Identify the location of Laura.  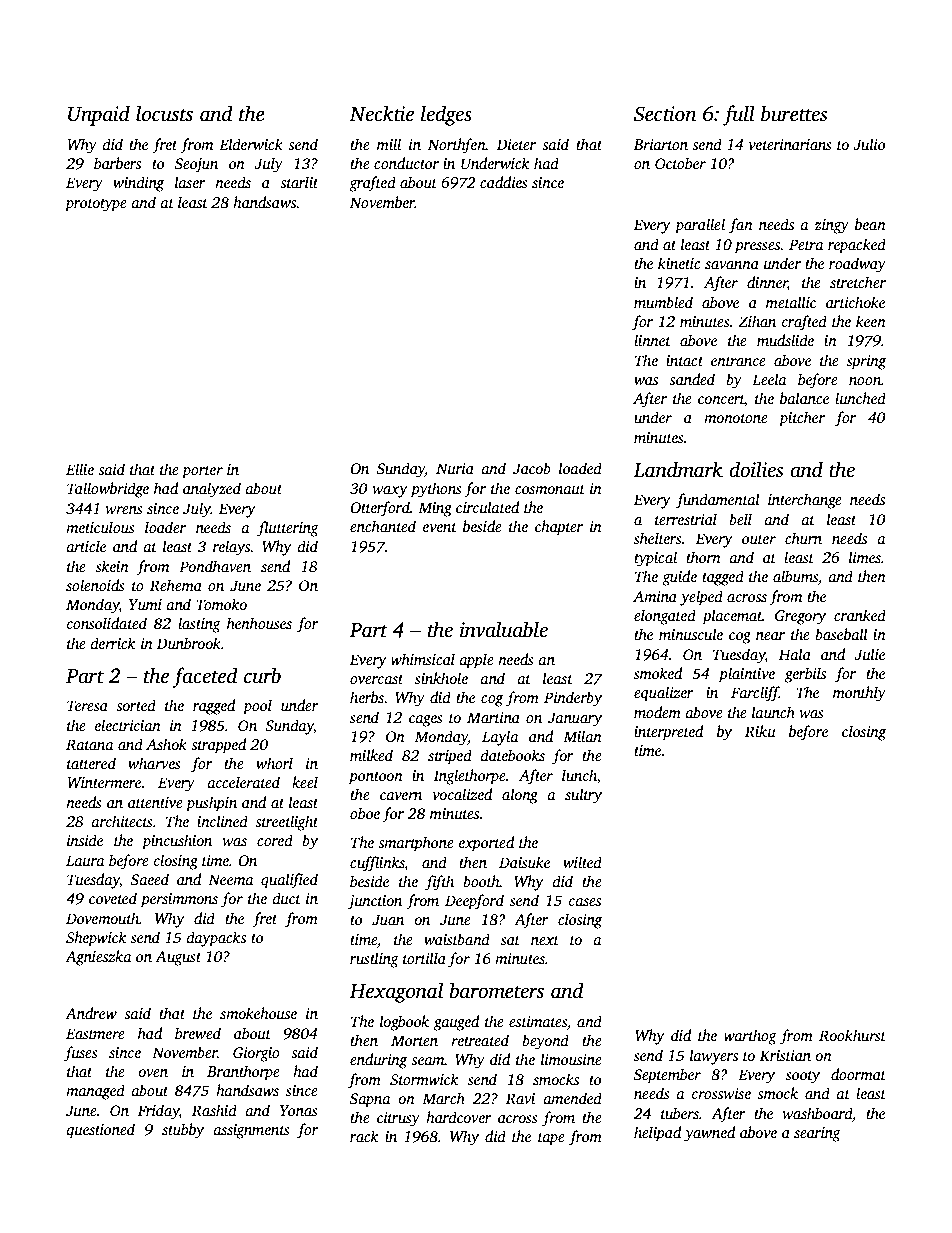
(85, 860).
